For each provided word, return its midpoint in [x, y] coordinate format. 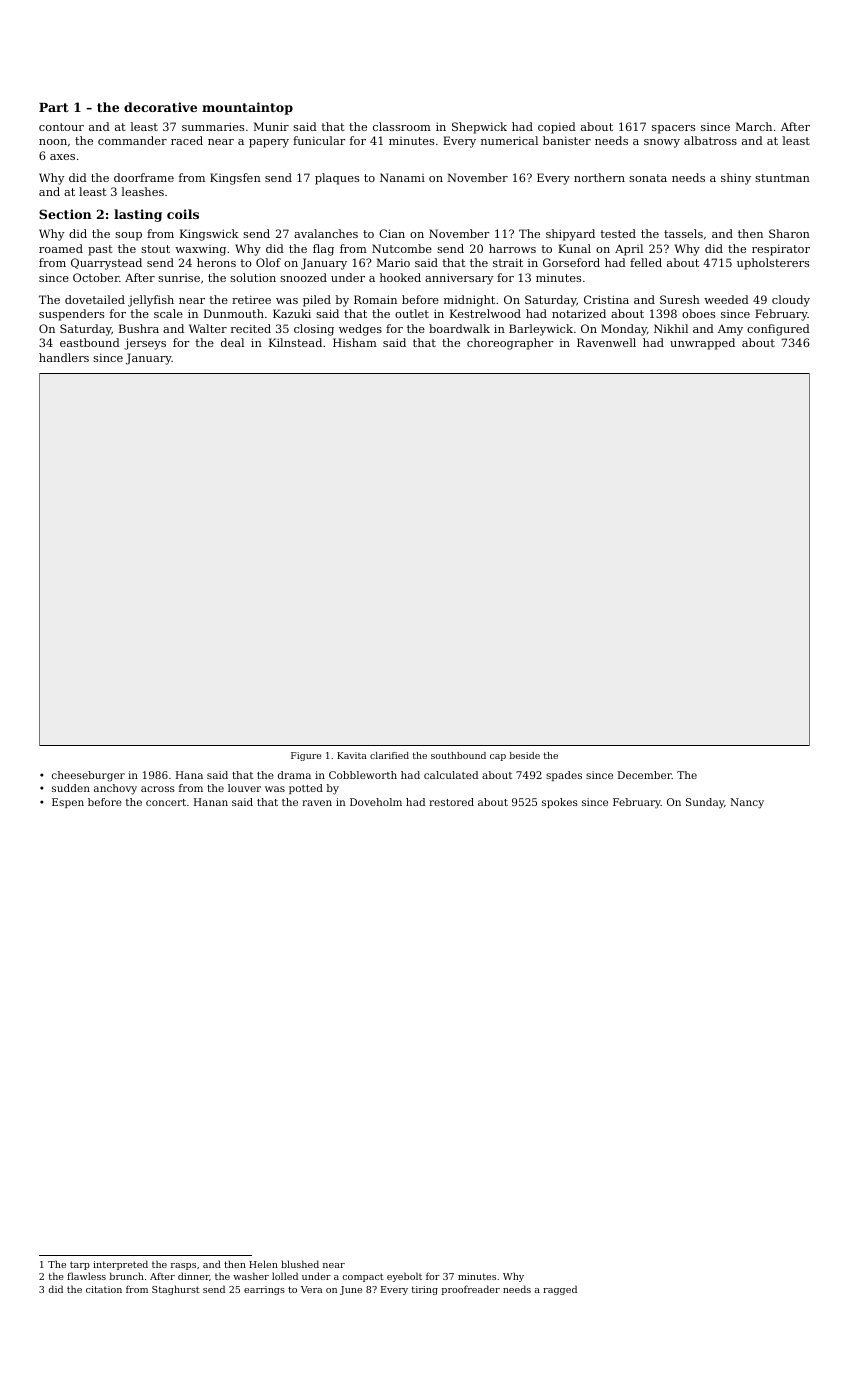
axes [62, 157]
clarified [389, 755]
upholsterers [773, 264]
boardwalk [459, 328]
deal [232, 342]
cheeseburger [88, 776]
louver [244, 788]
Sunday [705, 803]
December [645, 775]
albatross [710, 140]
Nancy [747, 803]
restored [451, 802]
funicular [319, 140]
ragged [560, 1290]
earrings [264, 1290]
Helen [263, 1264]
